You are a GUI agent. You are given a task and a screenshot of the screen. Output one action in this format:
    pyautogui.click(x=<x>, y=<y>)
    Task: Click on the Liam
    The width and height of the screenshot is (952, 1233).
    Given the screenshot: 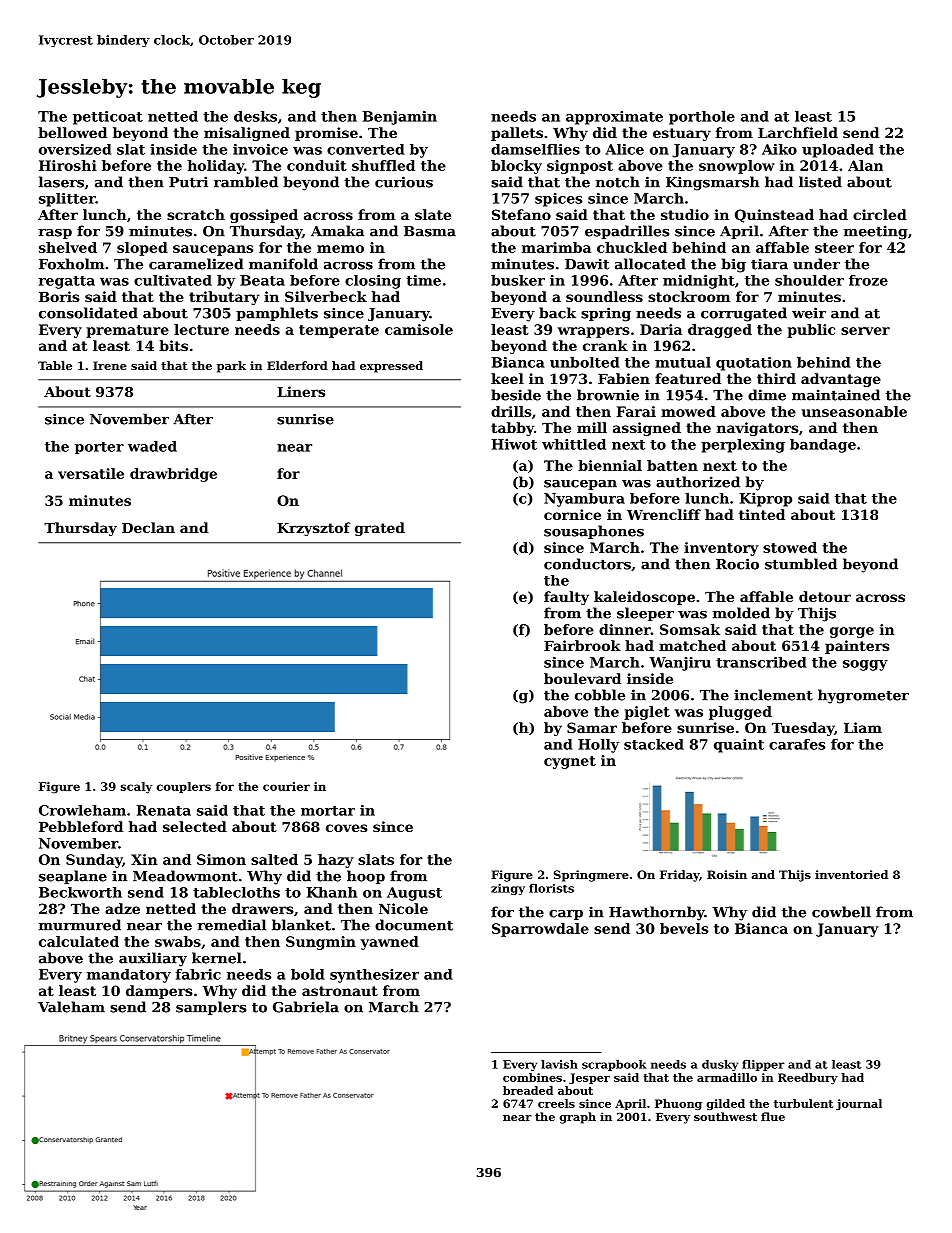 What is the action you would take?
    pyautogui.click(x=863, y=727)
